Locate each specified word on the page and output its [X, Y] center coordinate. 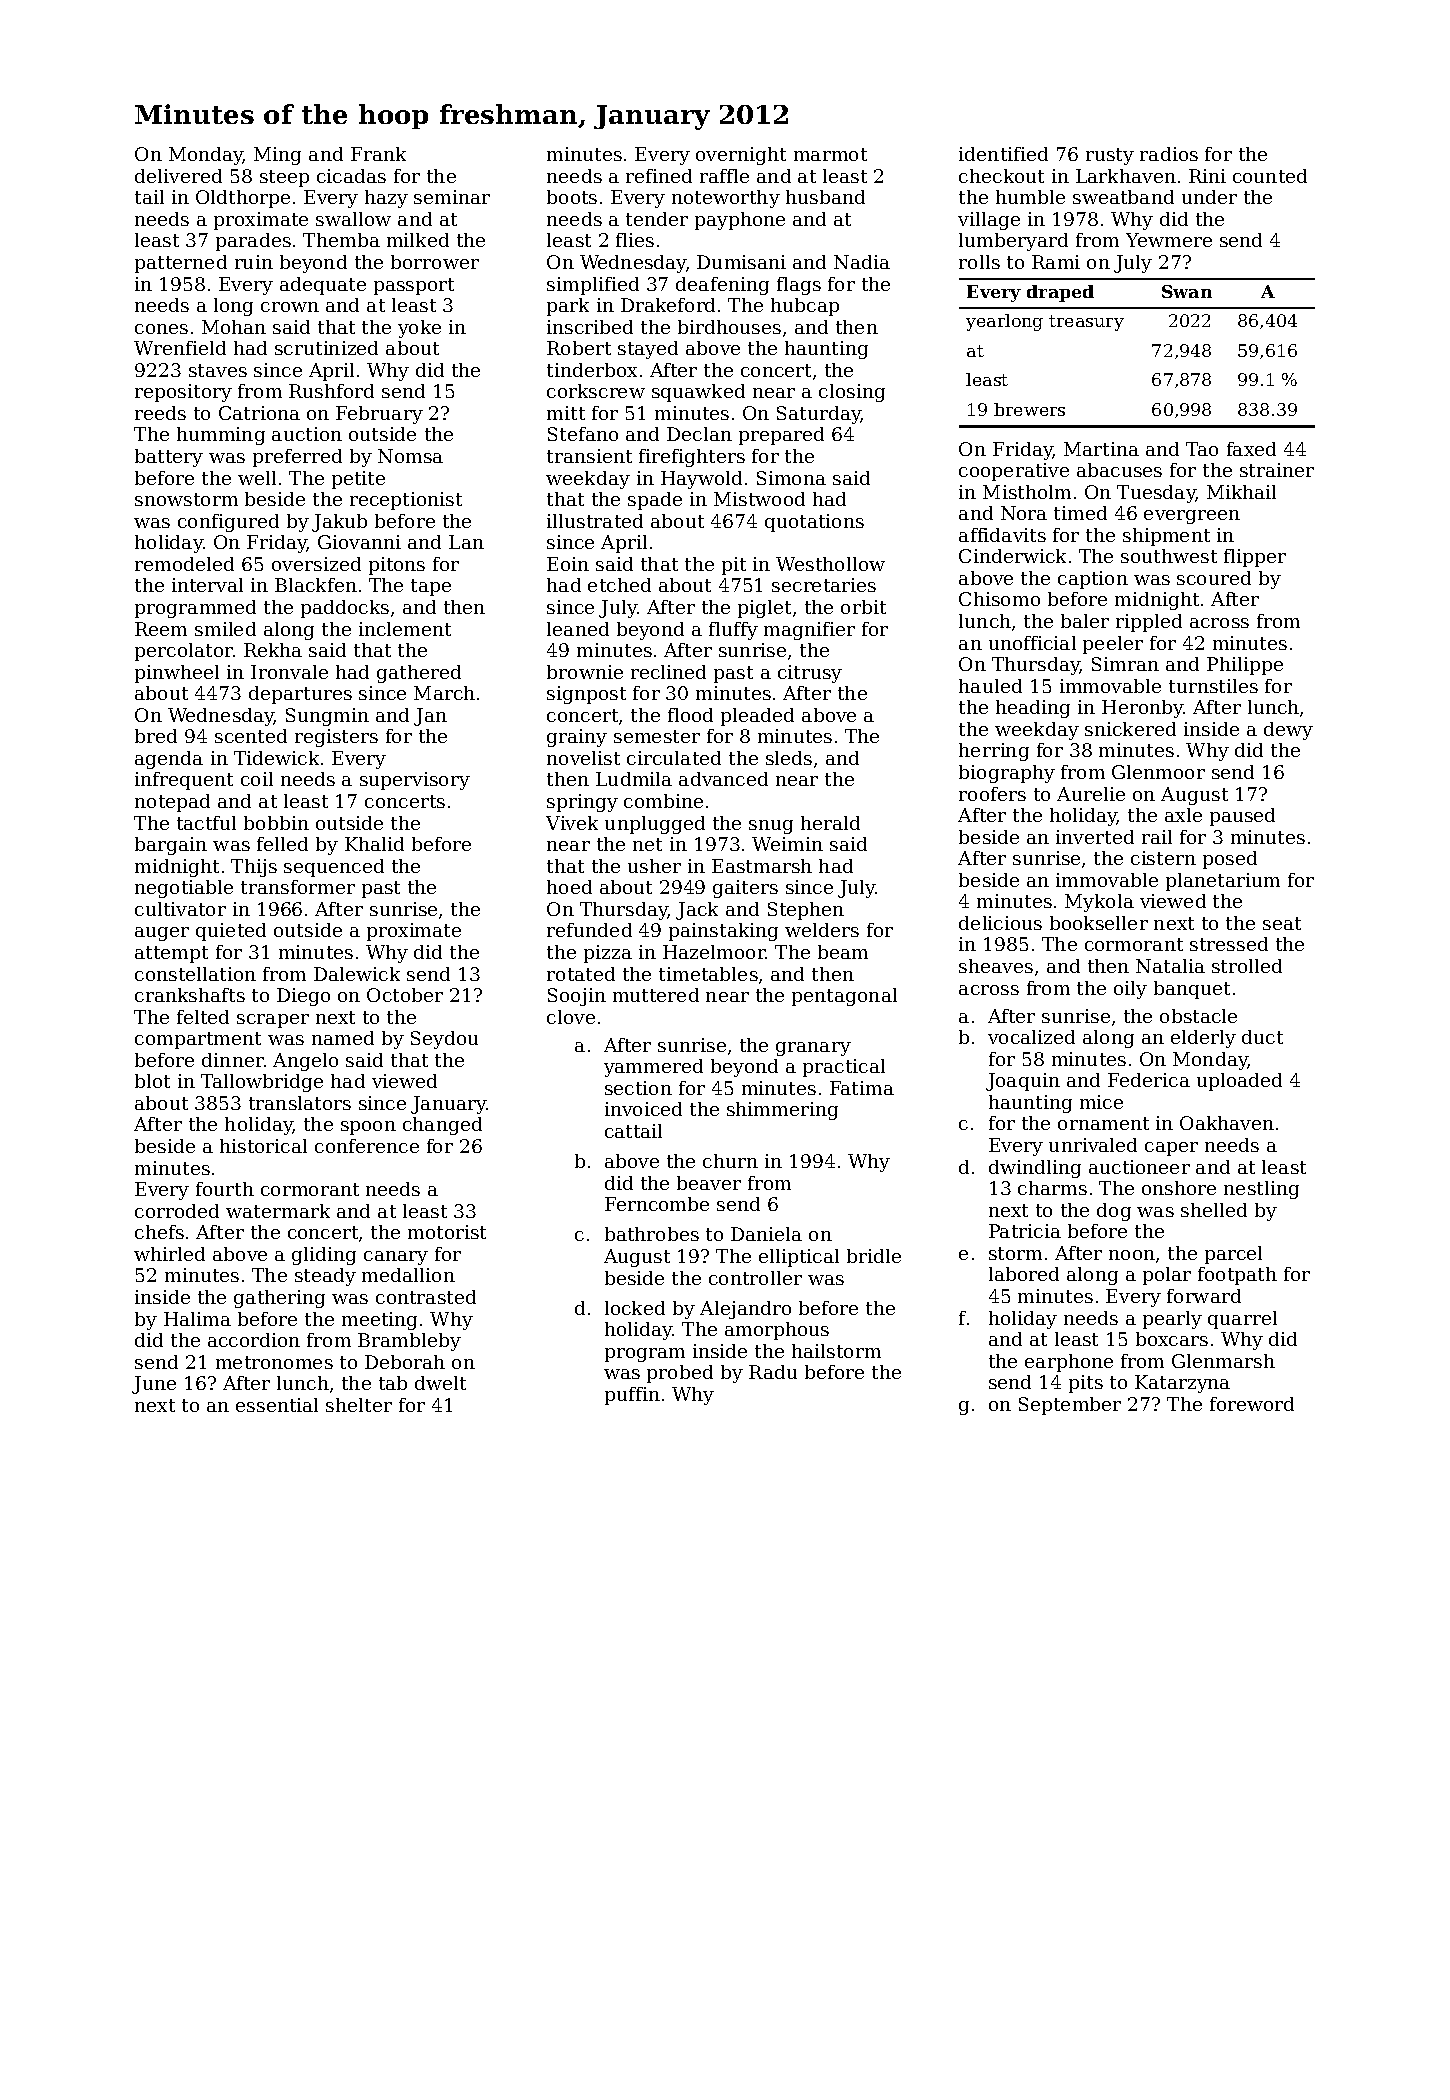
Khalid [374, 844]
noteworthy [726, 199]
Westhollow [830, 564]
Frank [378, 154]
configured [228, 523]
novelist [583, 758]
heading [1033, 709]
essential [277, 1405]
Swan [1187, 291]
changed [442, 1126]
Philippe [1245, 666]
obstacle [1198, 1016]
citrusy [810, 674]
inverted [1095, 837]
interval [207, 585]
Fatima [862, 1088]
